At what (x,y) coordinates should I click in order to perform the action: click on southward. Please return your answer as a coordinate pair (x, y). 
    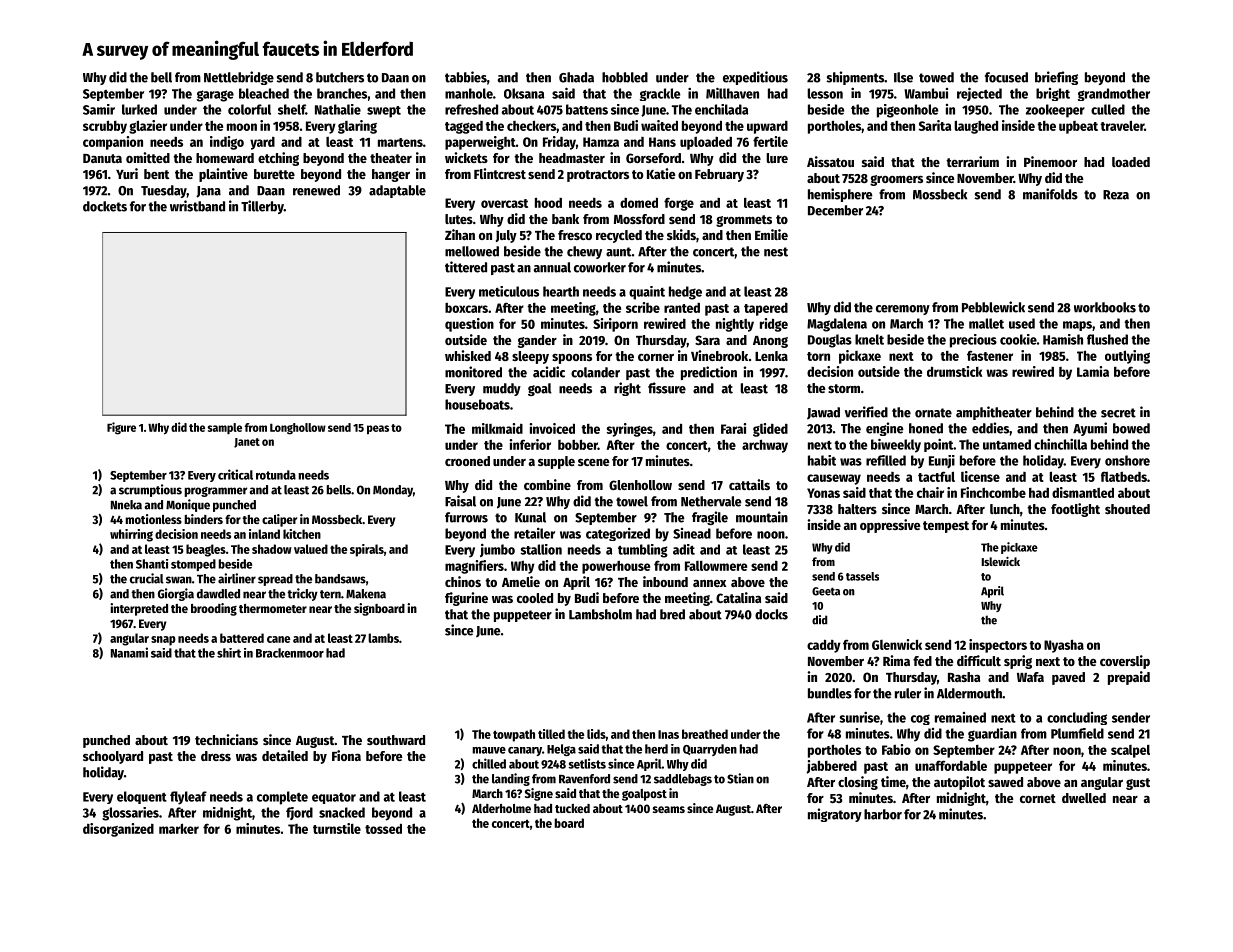
    Looking at the image, I should click on (396, 740).
